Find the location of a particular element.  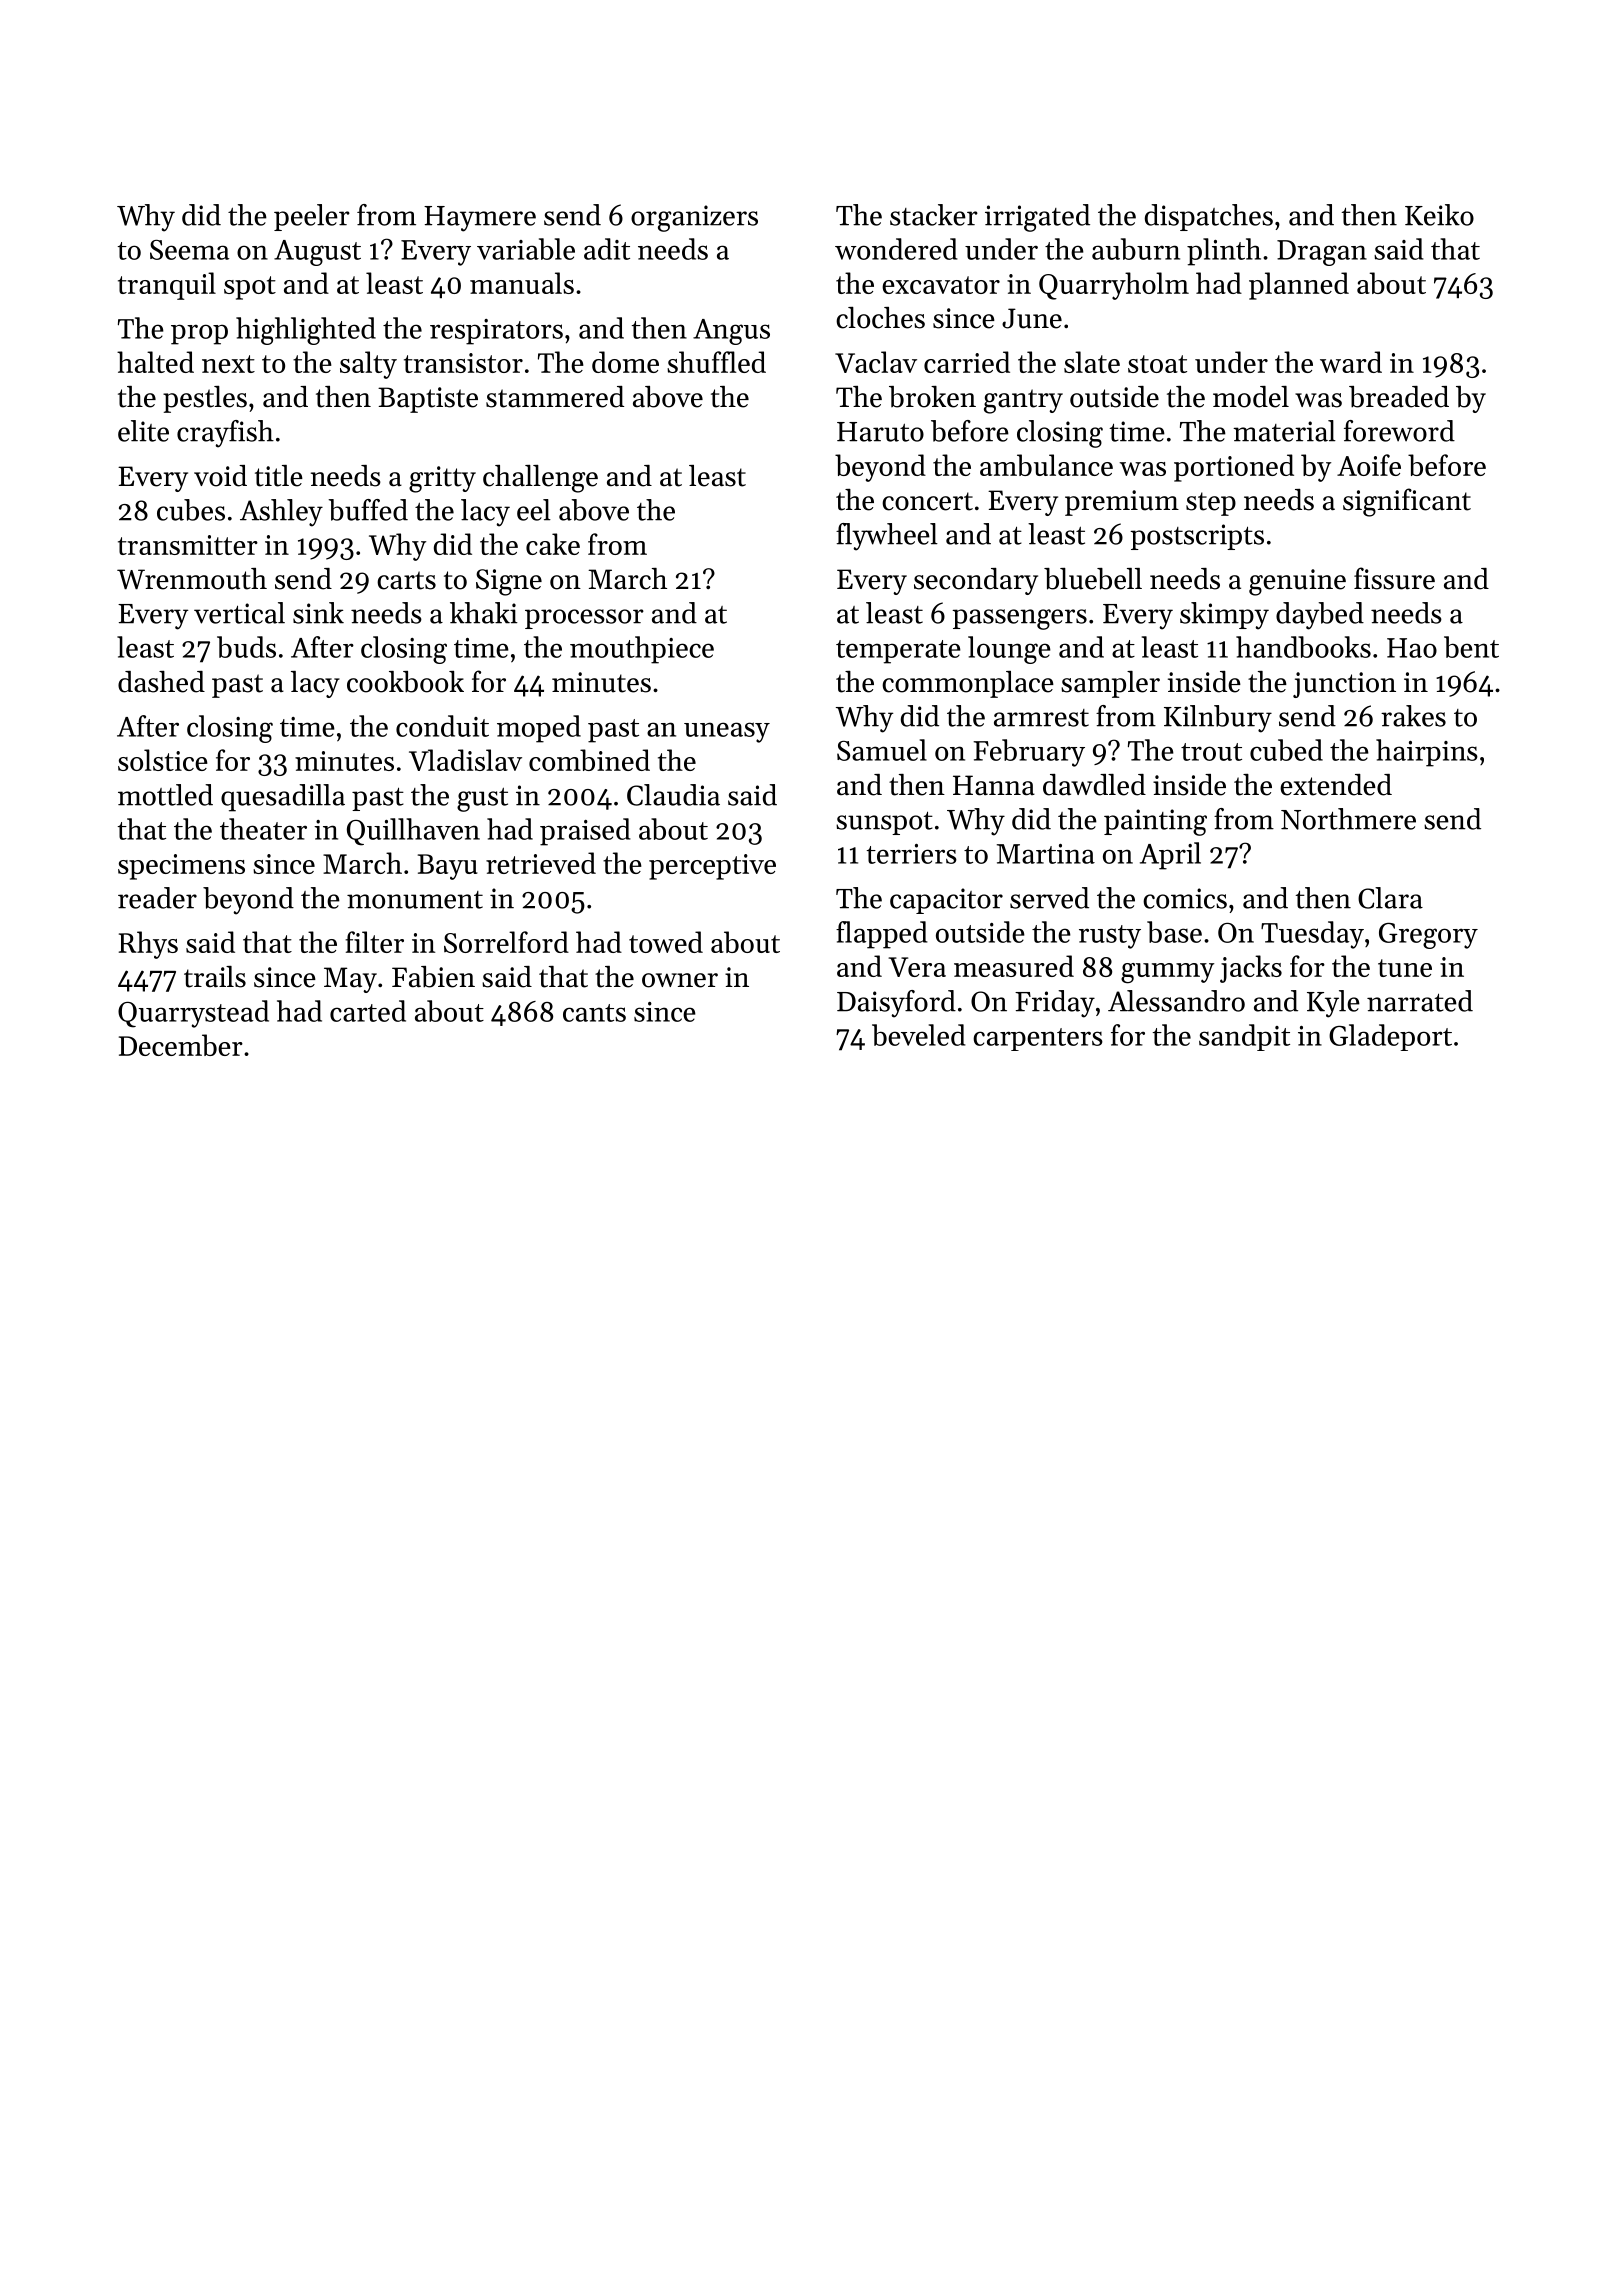

Quarrystead is located at coordinates (193, 1014).
